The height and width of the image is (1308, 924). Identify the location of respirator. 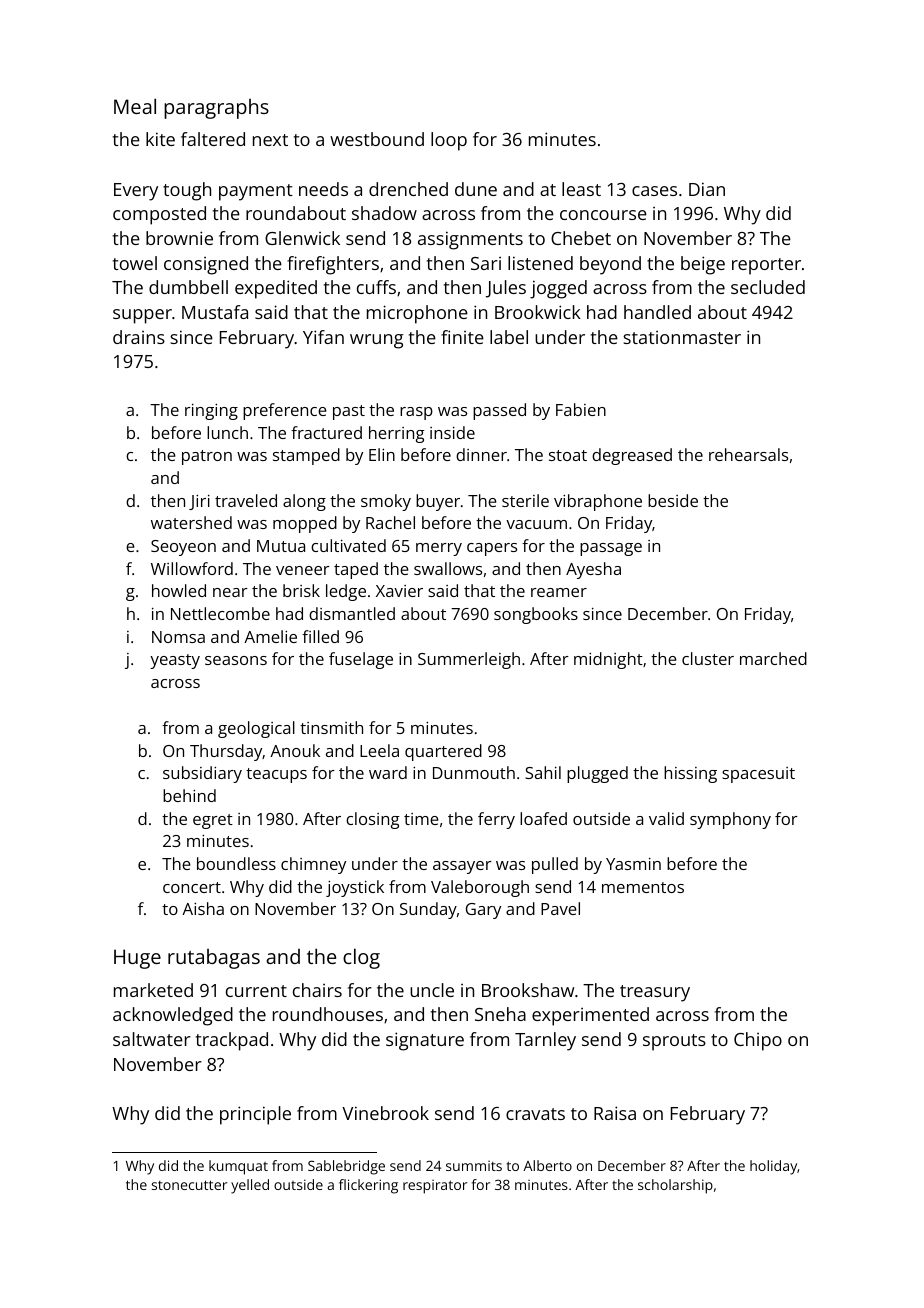
(435, 1187).
